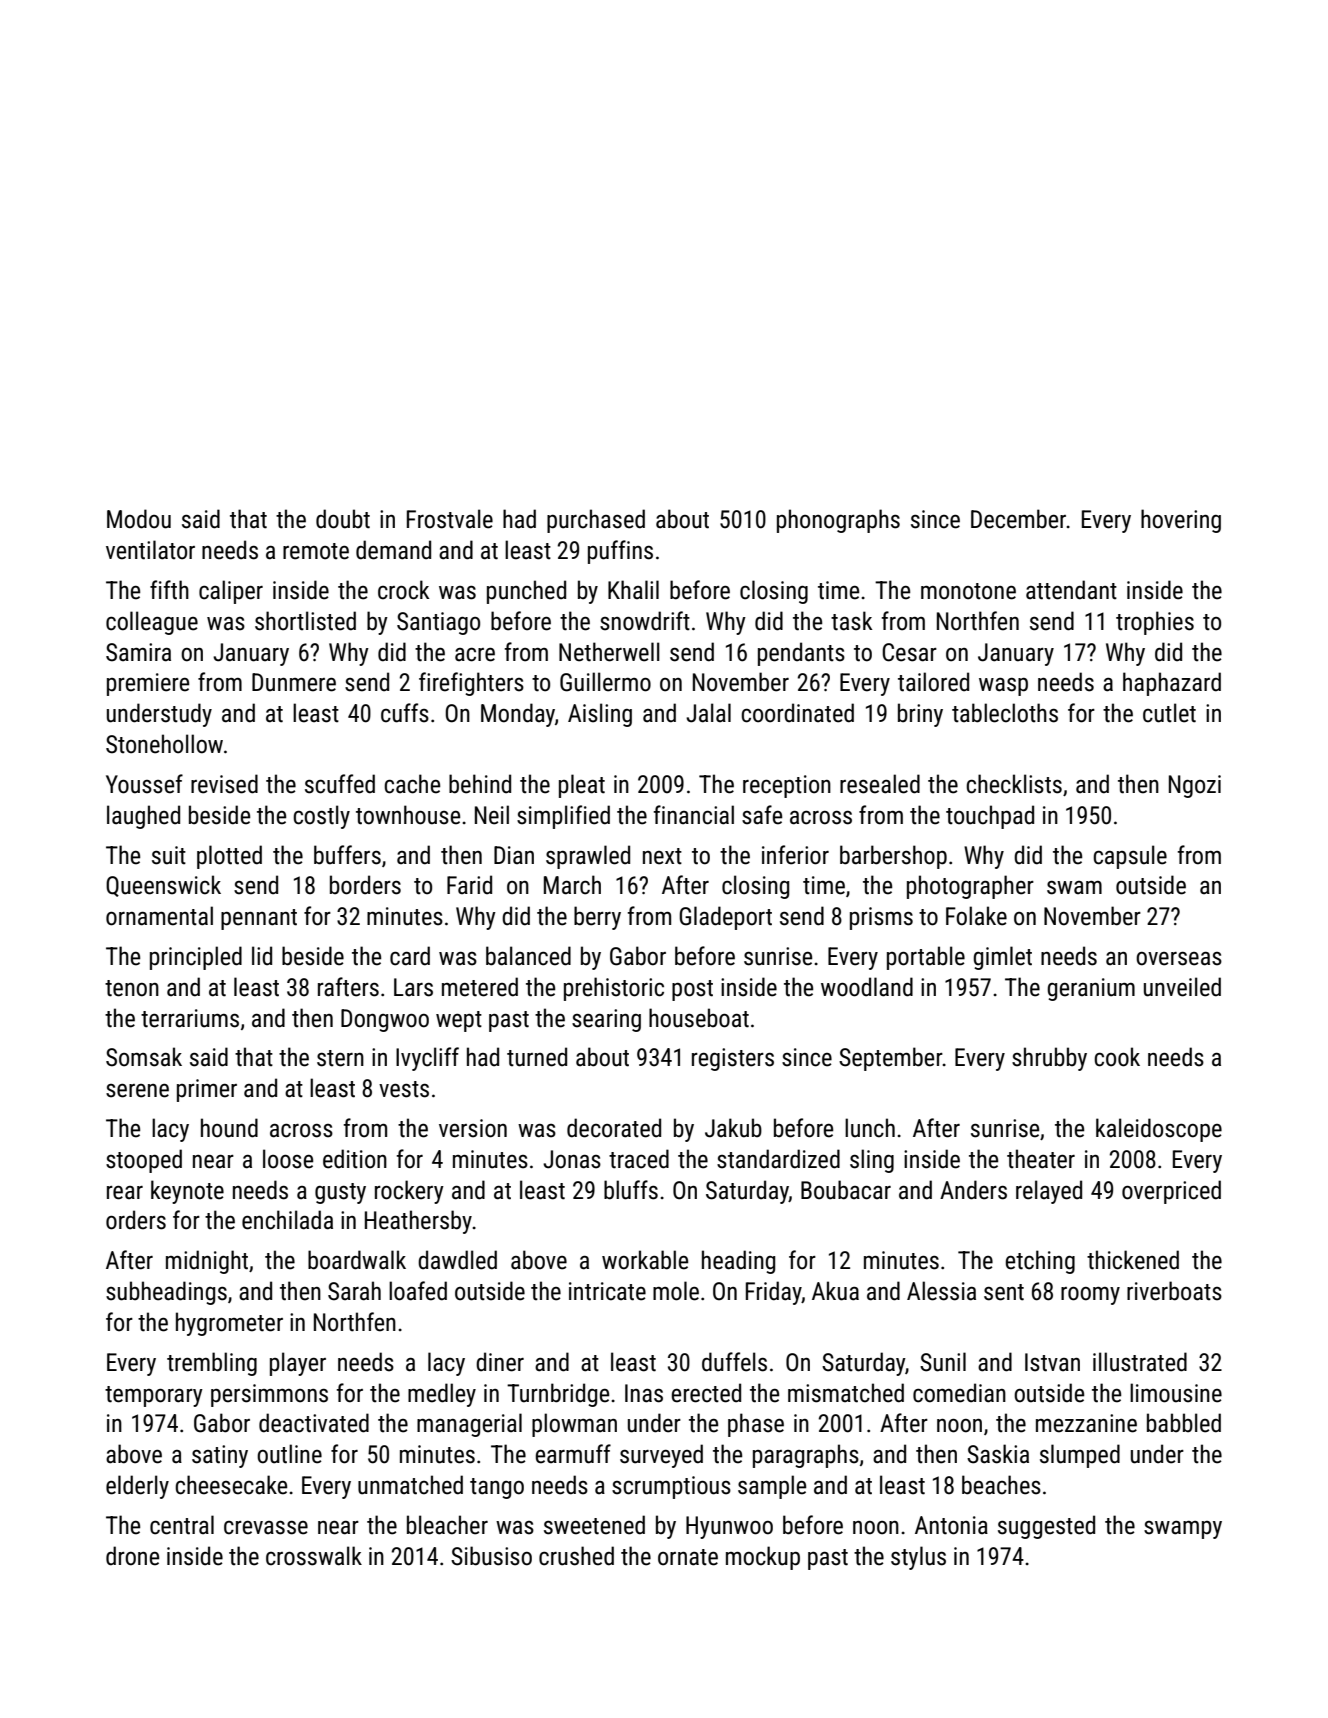  What do you see at coordinates (1181, 521) in the page?
I see `hovering` at bounding box center [1181, 521].
